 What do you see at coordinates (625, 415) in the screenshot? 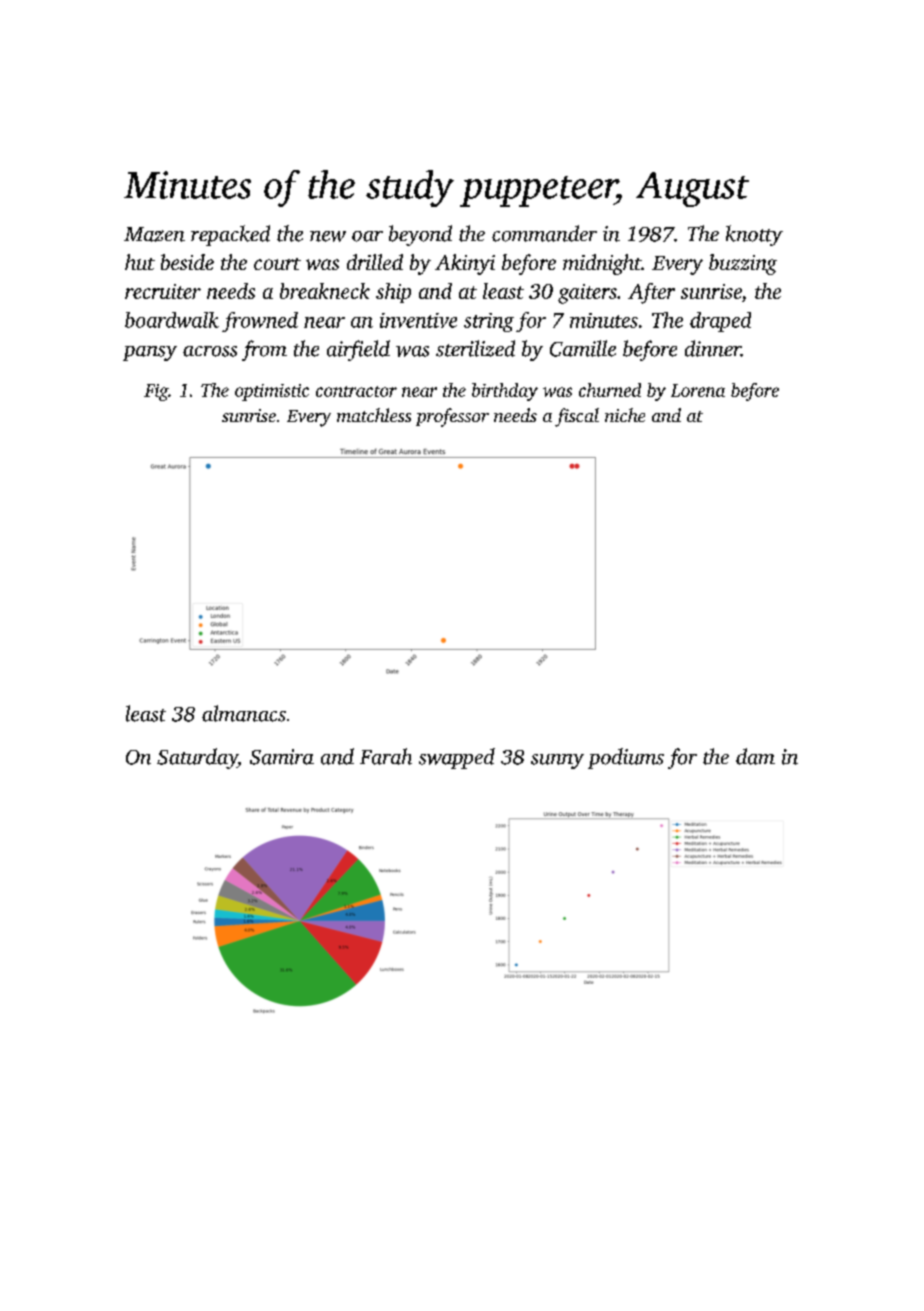
I see `niche` at bounding box center [625, 415].
